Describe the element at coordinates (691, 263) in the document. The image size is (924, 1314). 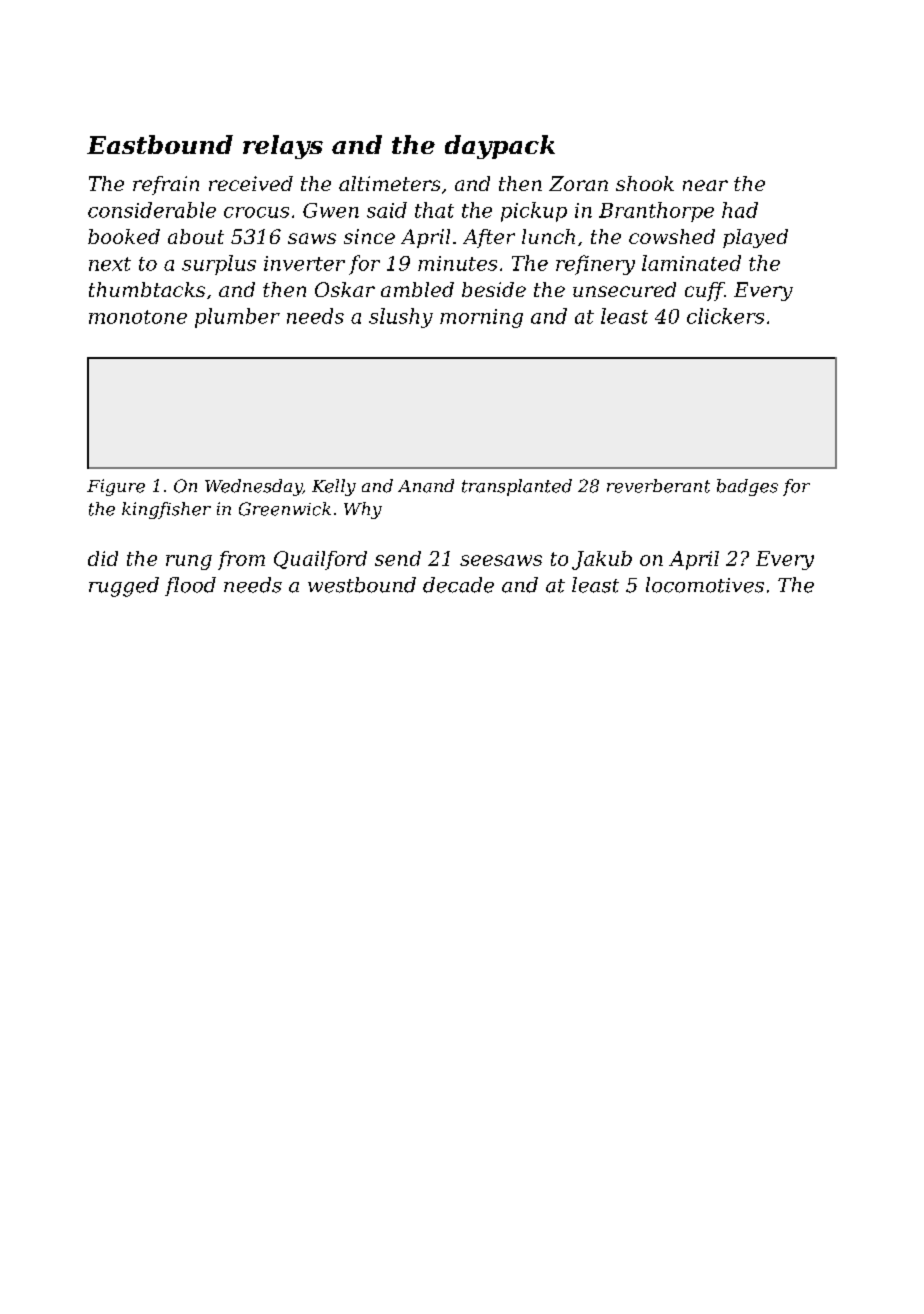
I see `laminated` at that location.
